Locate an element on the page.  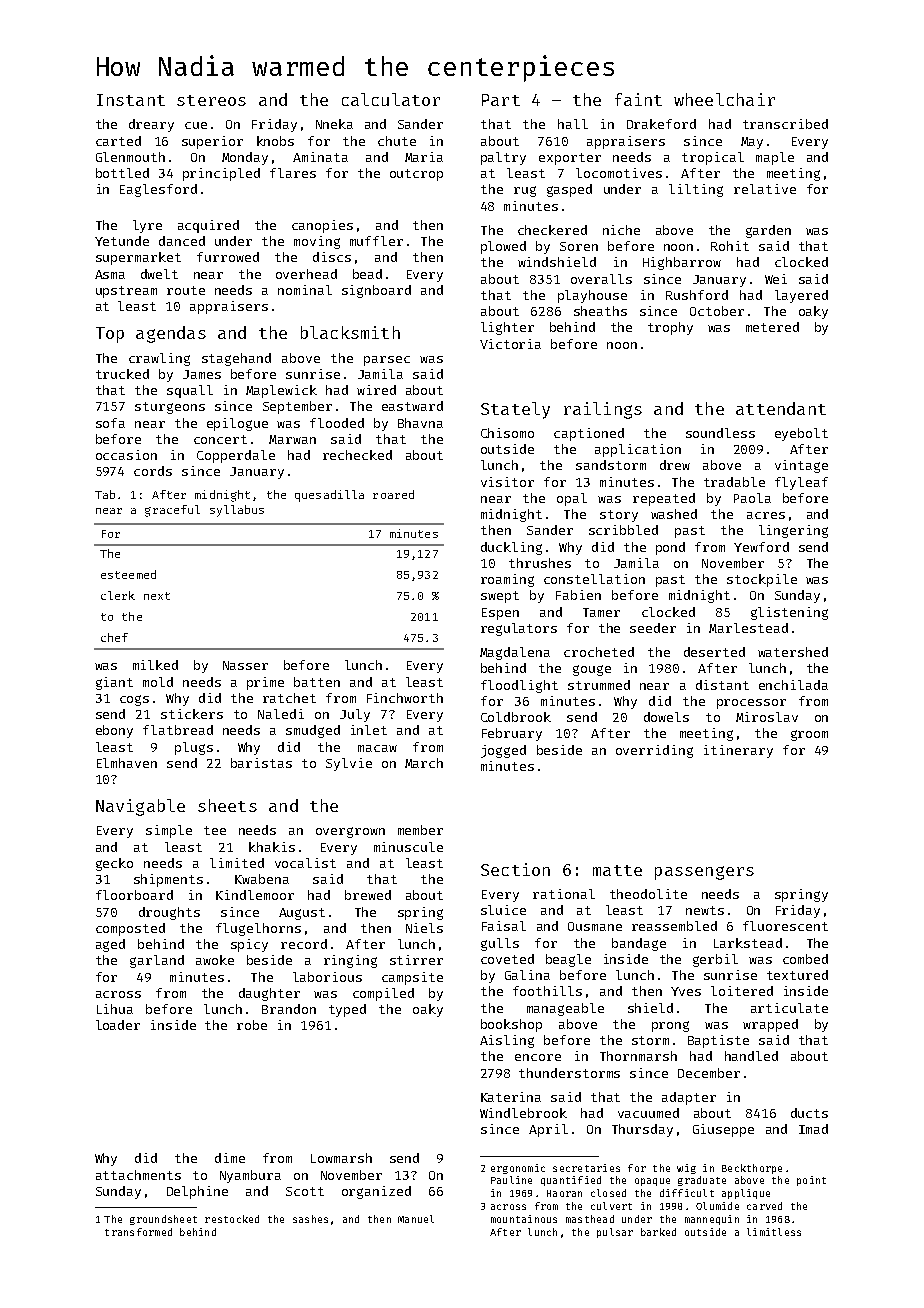
layered is located at coordinates (801, 296).
